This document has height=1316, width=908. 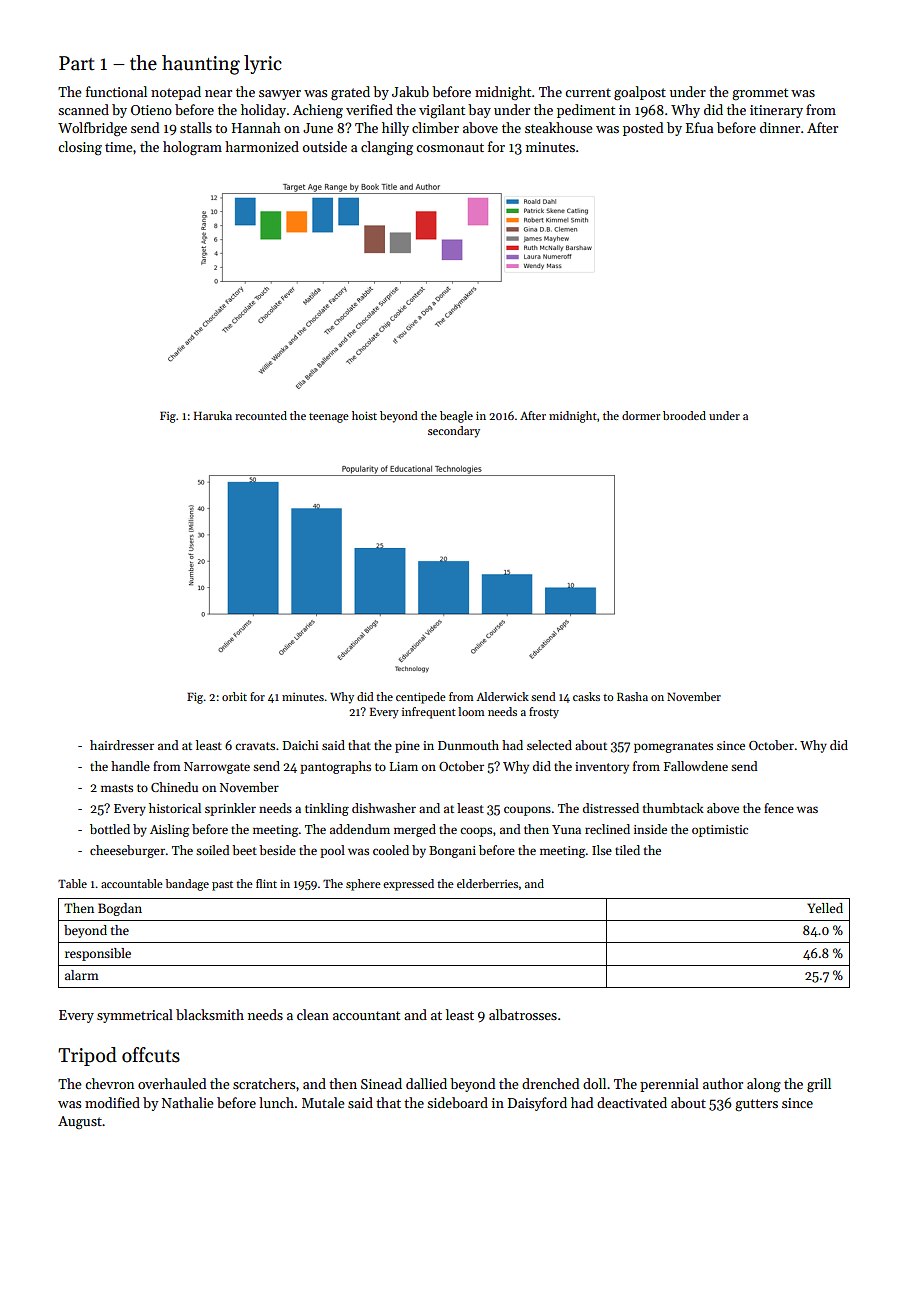 I want to click on fence, so click(x=779, y=808).
